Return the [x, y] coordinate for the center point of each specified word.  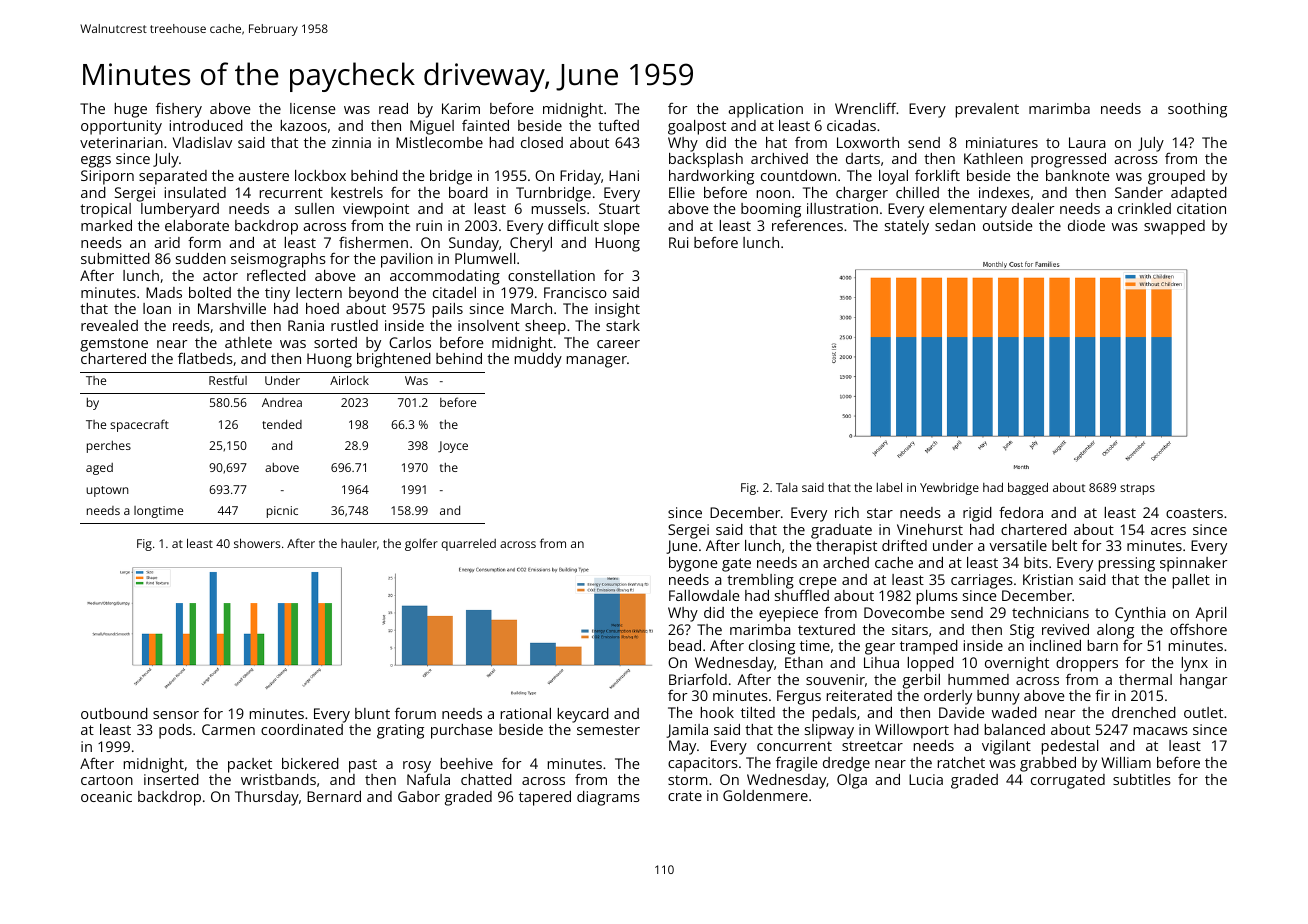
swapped [1174, 227]
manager [597, 362]
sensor [176, 715]
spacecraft [139, 425]
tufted [618, 125]
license [313, 108]
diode [1086, 225]
